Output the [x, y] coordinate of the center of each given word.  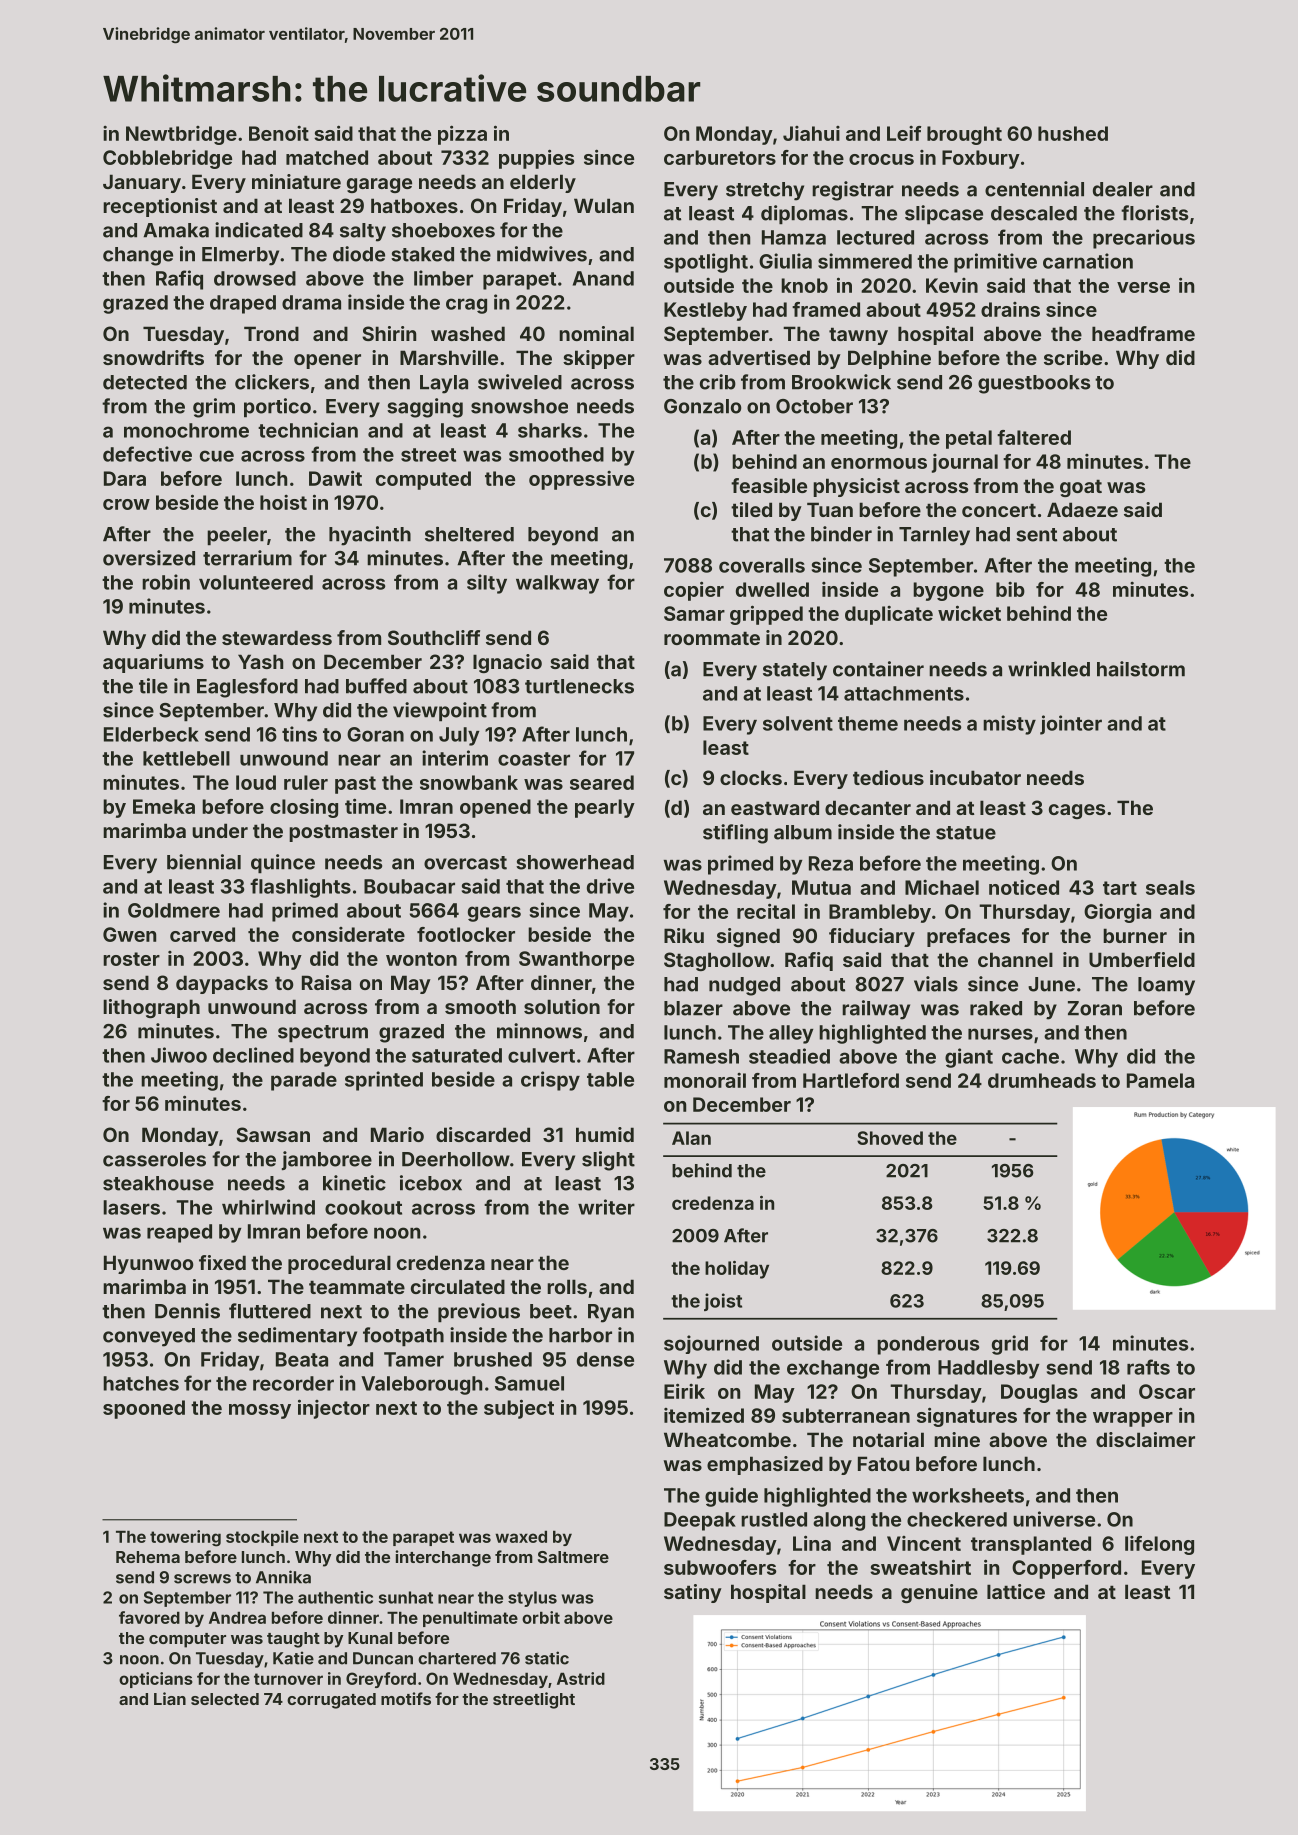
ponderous [928, 1345]
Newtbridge [181, 135]
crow [126, 504]
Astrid [581, 1678]
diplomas [804, 214]
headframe [1143, 333]
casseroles [154, 1159]
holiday [737, 1270]
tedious [888, 777]
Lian [170, 1698]
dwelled [772, 589]
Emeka [164, 806]
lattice [1016, 1591]
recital [766, 911]
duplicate [889, 615]
